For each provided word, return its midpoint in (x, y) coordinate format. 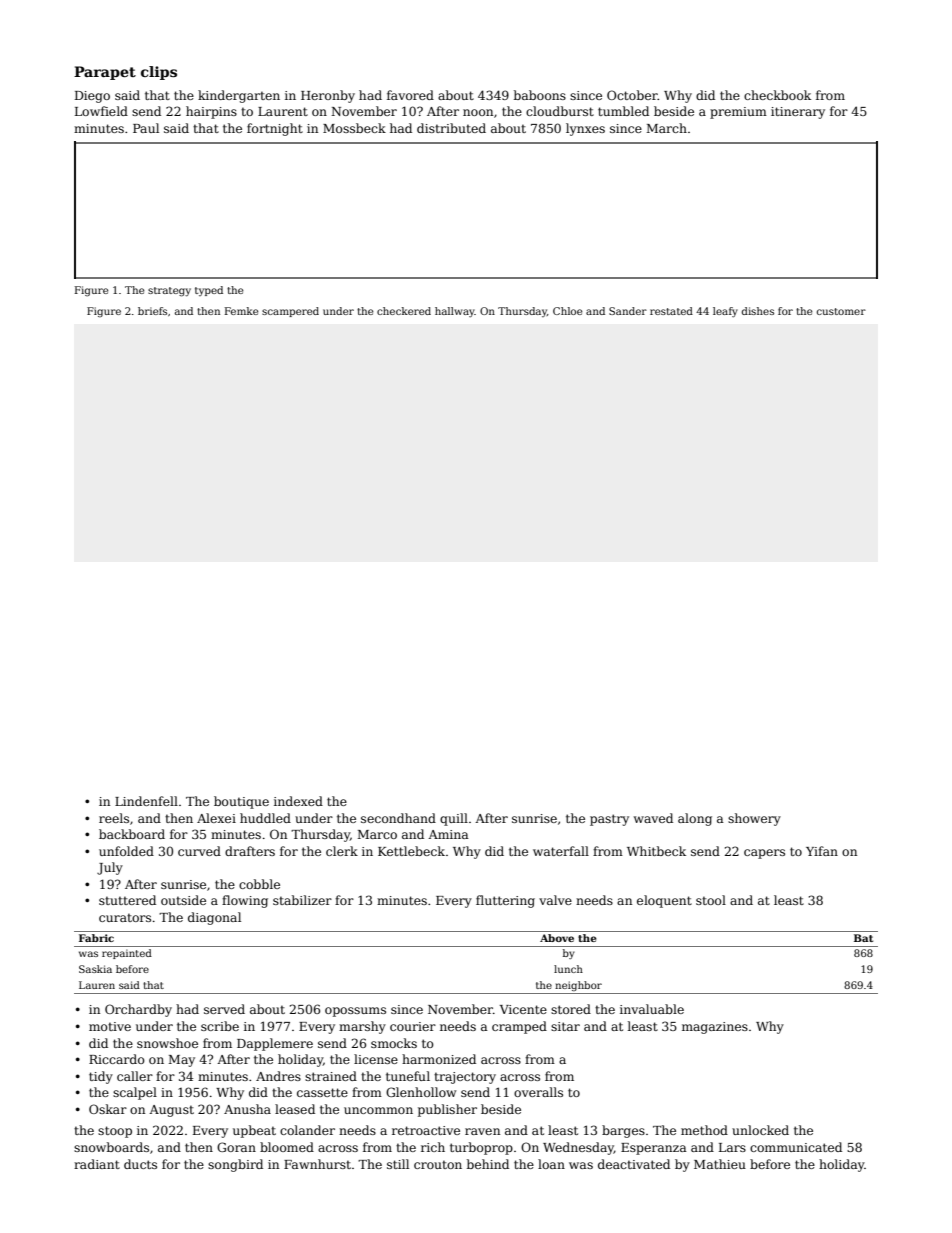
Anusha (247, 1109)
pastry (609, 820)
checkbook (777, 95)
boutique (241, 802)
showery (754, 819)
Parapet (105, 73)
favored (410, 95)
